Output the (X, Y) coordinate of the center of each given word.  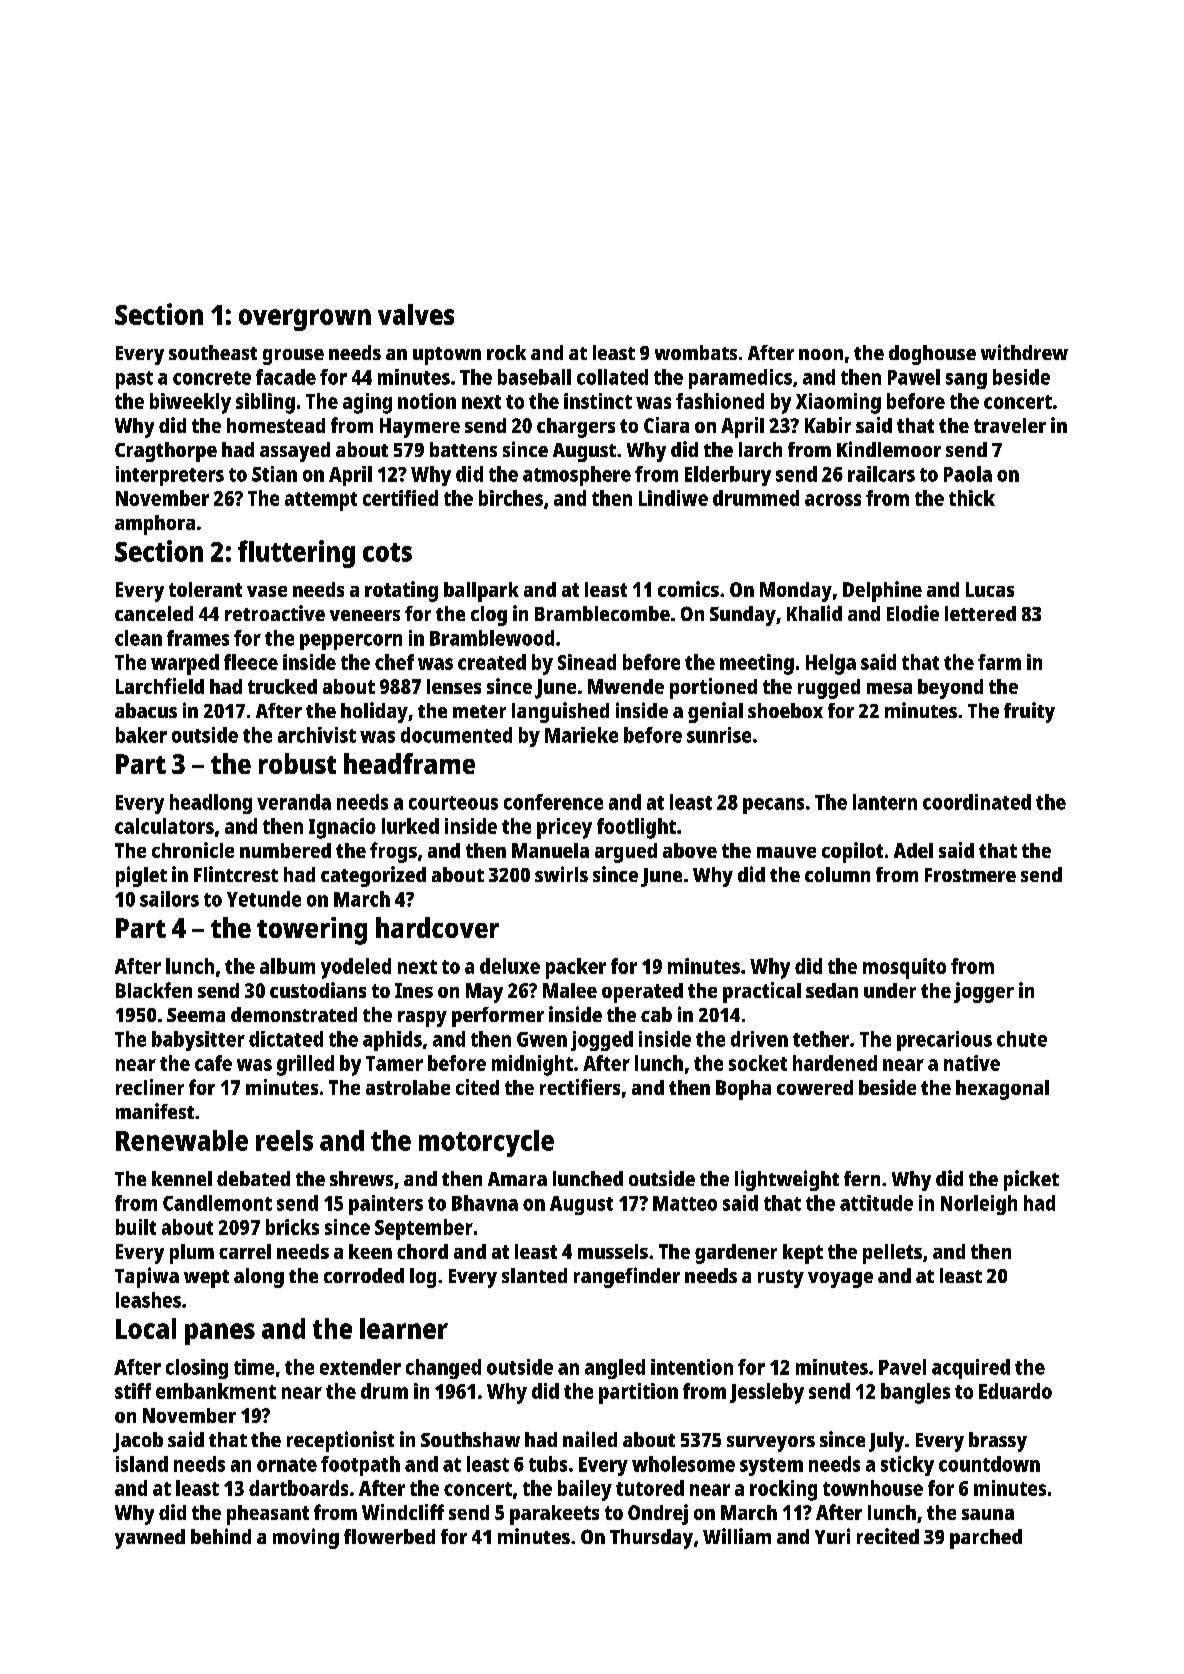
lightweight (787, 1180)
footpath (360, 1466)
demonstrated (294, 1014)
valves (416, 314)
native (972, 1063)
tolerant (205, 589)
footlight (636, 828)
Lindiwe (673, 498)
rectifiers (580, 1087)
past (134, 380)
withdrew (1024, 352)
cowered (815, 1087)
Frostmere (970, 875)
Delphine (882, 591)
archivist (317, 735)
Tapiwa (147, 1277)
